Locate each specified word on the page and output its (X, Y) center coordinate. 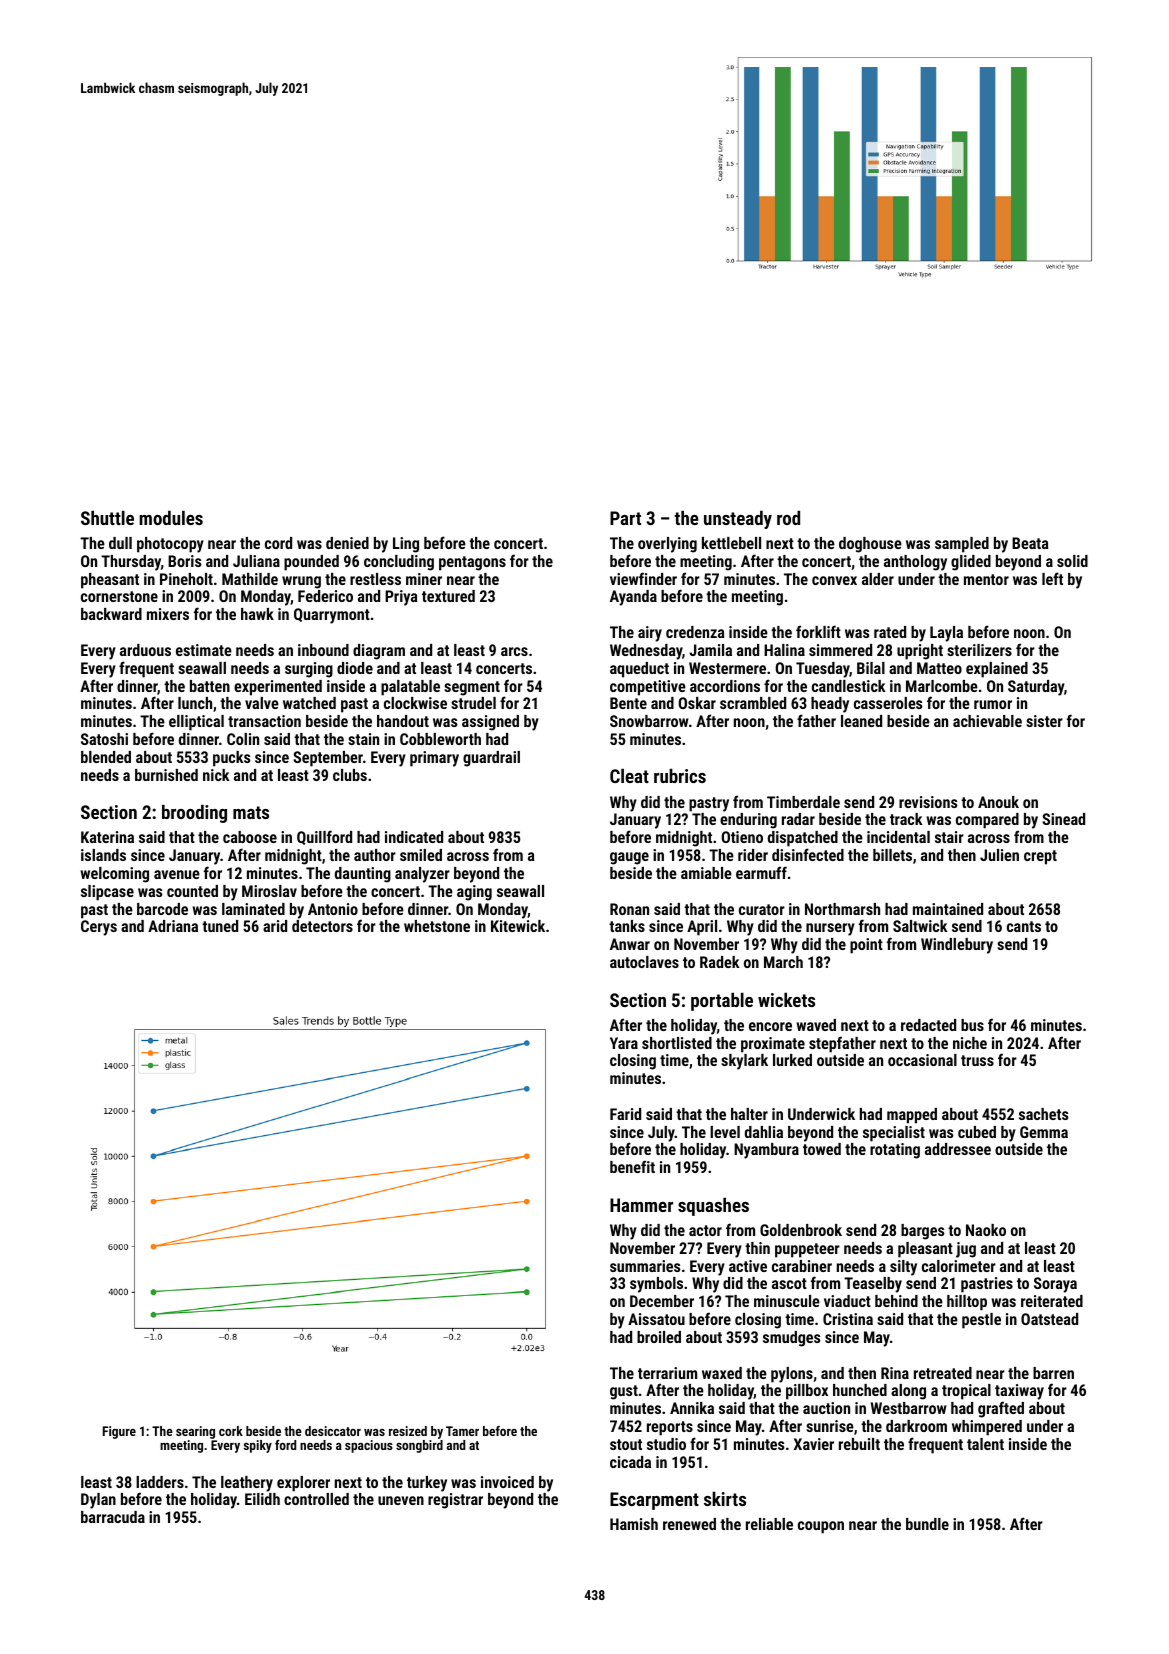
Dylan (98, 1501)
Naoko (986, 1230)
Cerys (99, 928)
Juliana (256, 561)
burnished (166, 775)
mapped (912, 1116)
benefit (632, 1166)
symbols (656, 1285)
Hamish (634, 1524)
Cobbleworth (440, 739)
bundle (927, 1524)
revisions (928, 802)
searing (195, 1432)
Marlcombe (942, 686)
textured (448, 596)
